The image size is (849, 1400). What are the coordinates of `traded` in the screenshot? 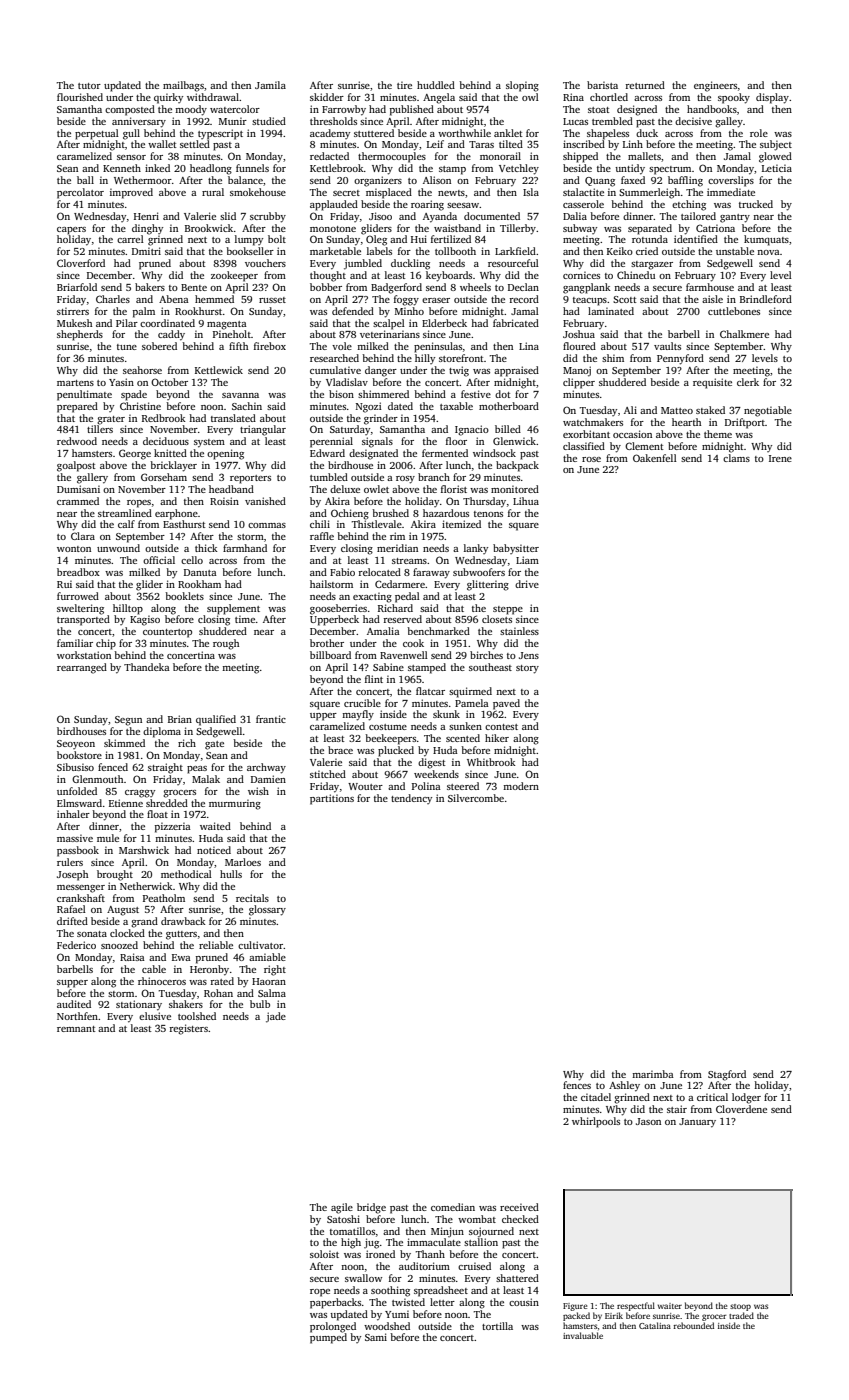 It's located at (741, 1315).
